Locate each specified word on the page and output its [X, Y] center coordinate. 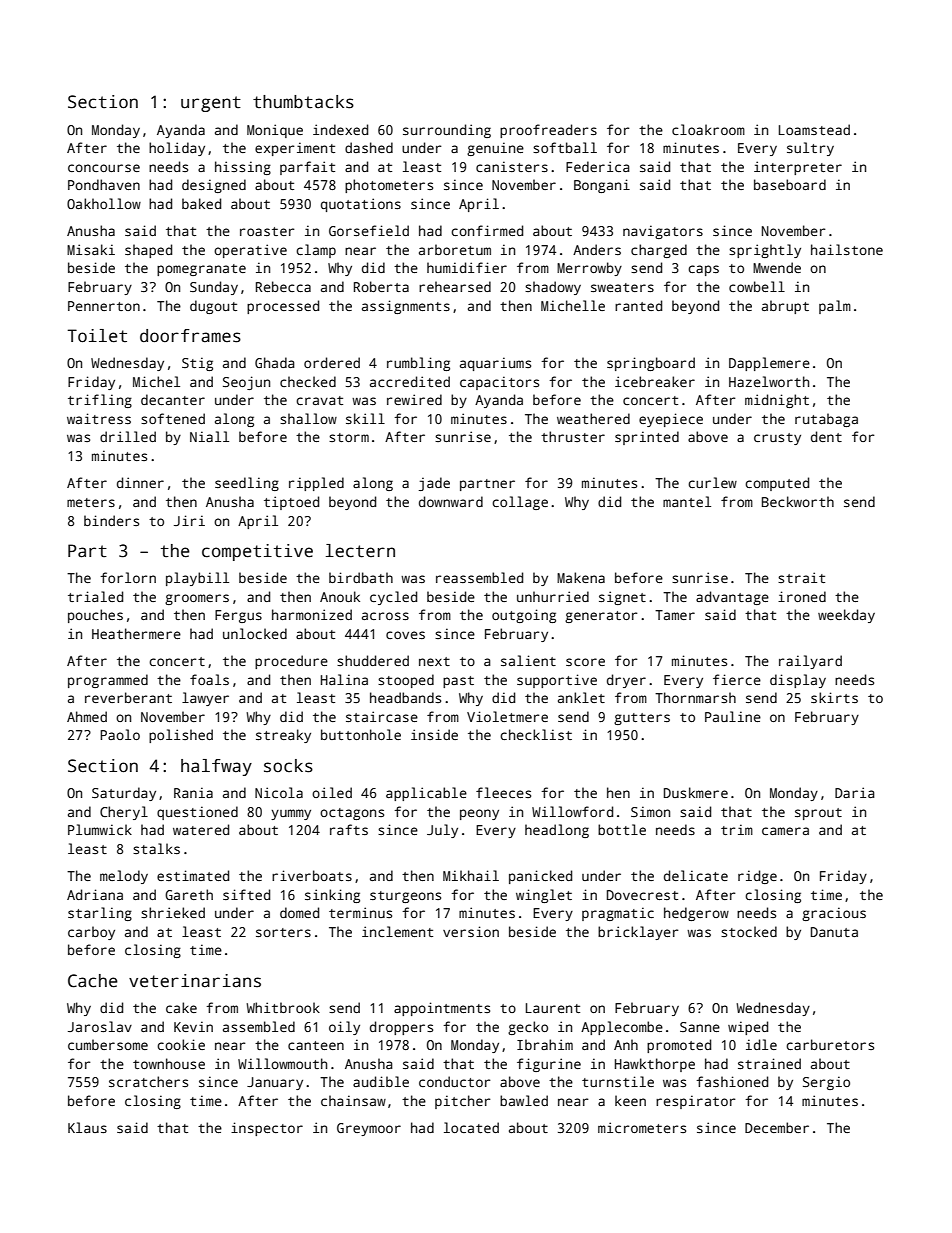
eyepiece [671, 420]
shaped [148, 251]
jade [434, 484]
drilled [128, 436]
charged [659, 251]
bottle [622, 829]
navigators [663, 232]
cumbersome [108, 1044]
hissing [243, 168]
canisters [512, 166]
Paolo [120, 734]
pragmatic [618, 914]
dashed [369, 147]
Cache [93, 981]
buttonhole [361, 734]
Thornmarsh [695, 697]
